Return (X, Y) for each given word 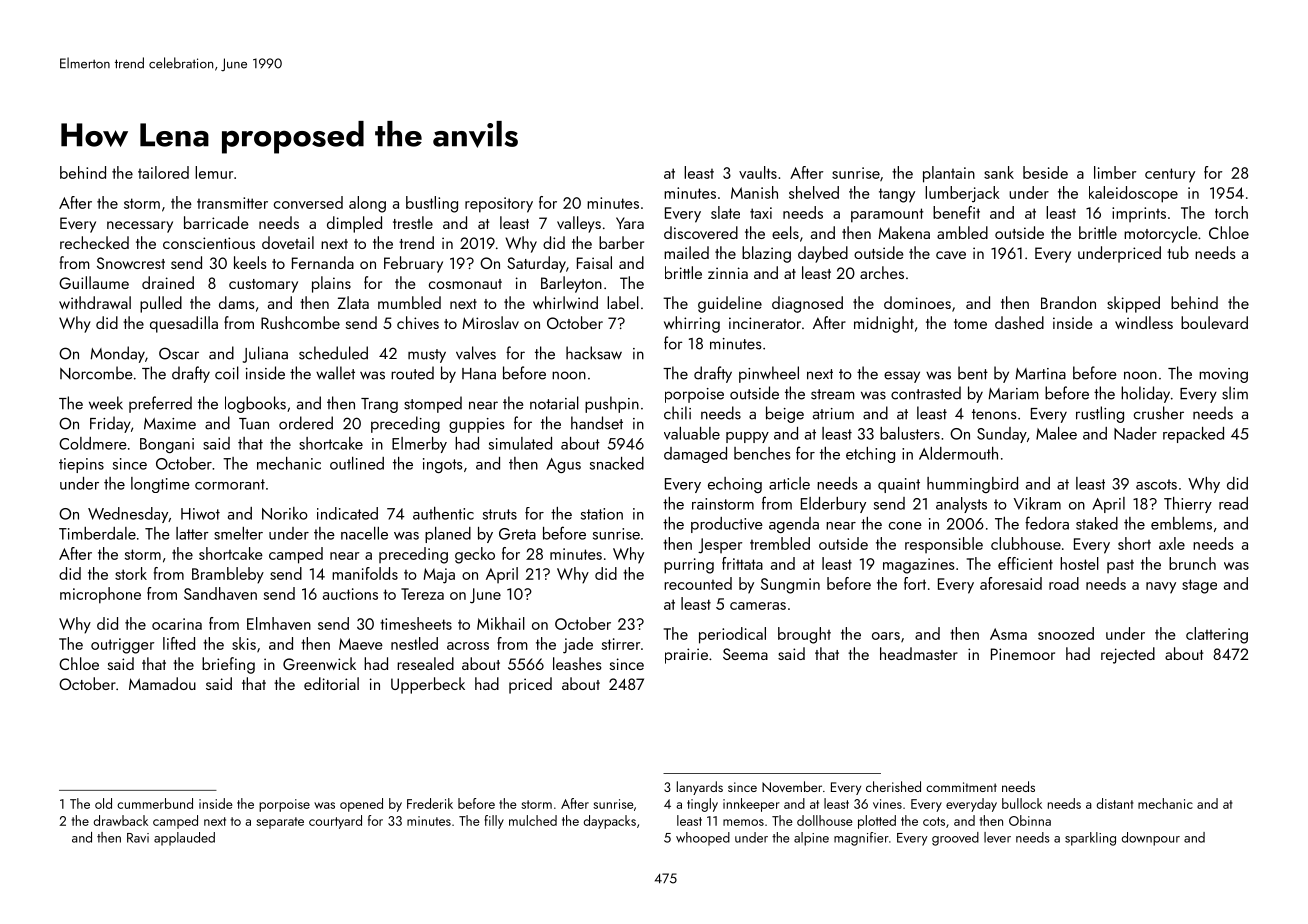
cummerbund (155, 803)
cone (905, 526)
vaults (758, 172)
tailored (163, 172)
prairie (686, 656)
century (1170, 175)
